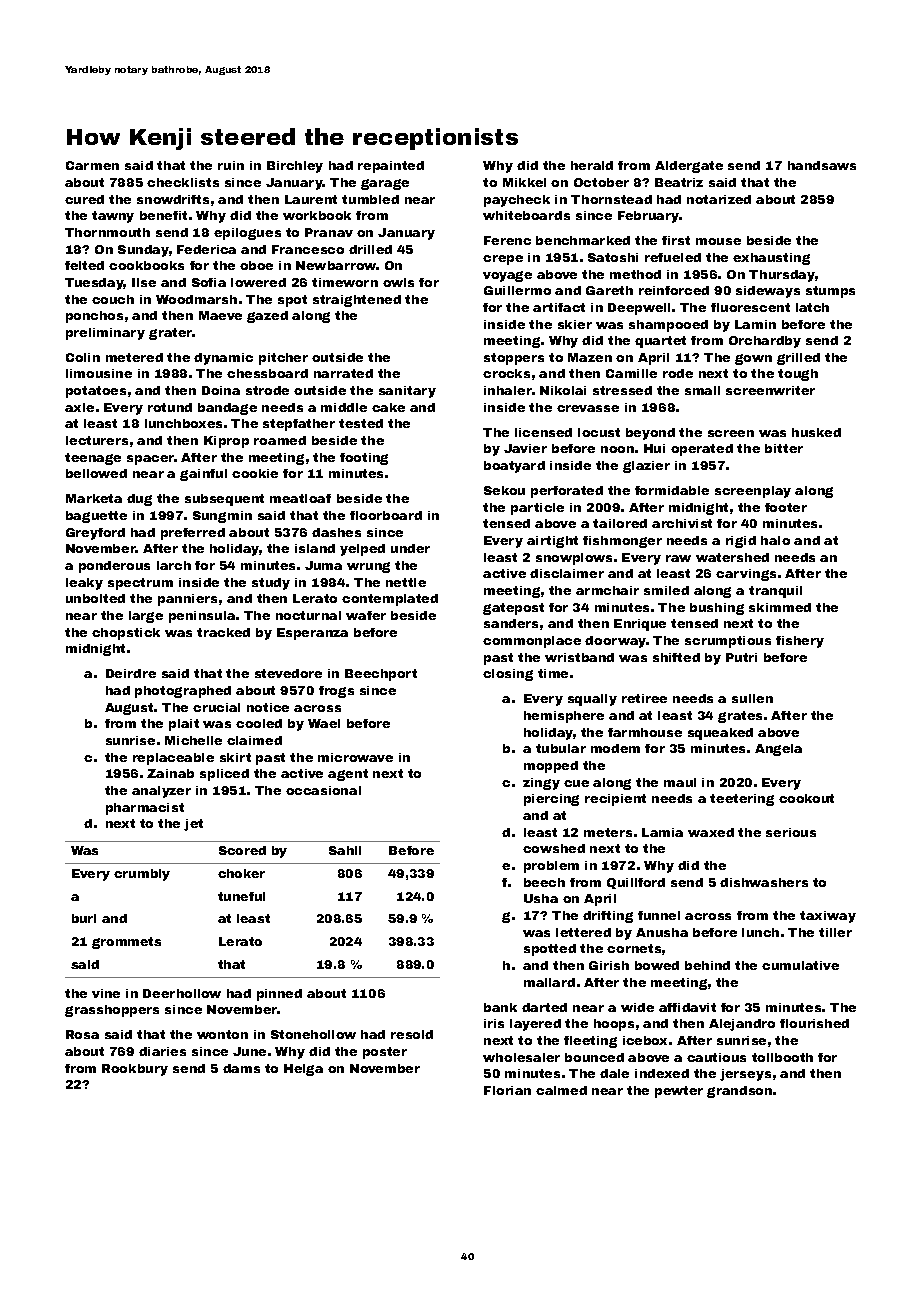 This screenshot has height=1308, width=924. What do you see at coordinates (142, 875) in the screenshot?
I see `crumbly` at bounding box center [142, 875].
